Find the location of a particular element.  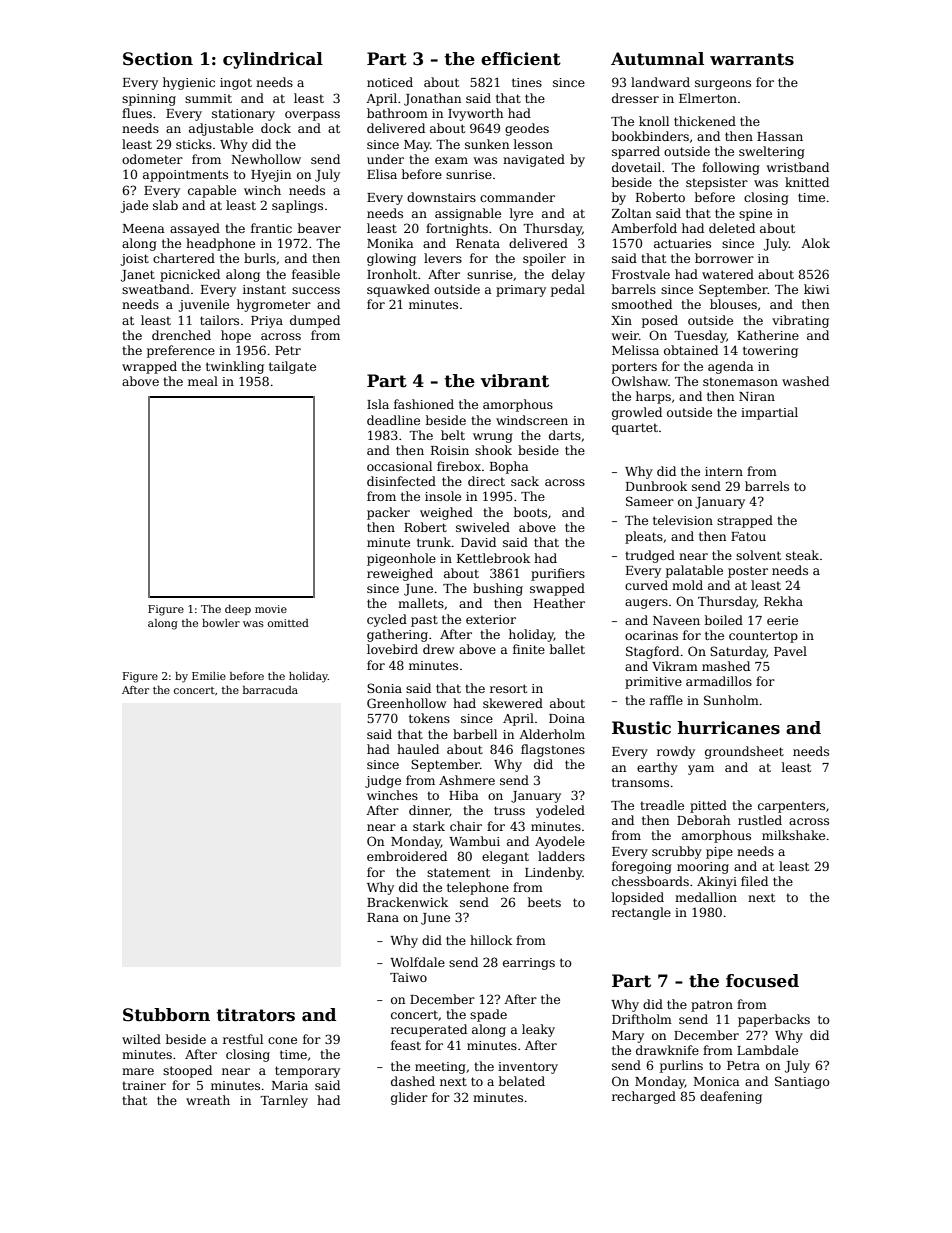

Stubborn is located at coordinates (166, 1015).
